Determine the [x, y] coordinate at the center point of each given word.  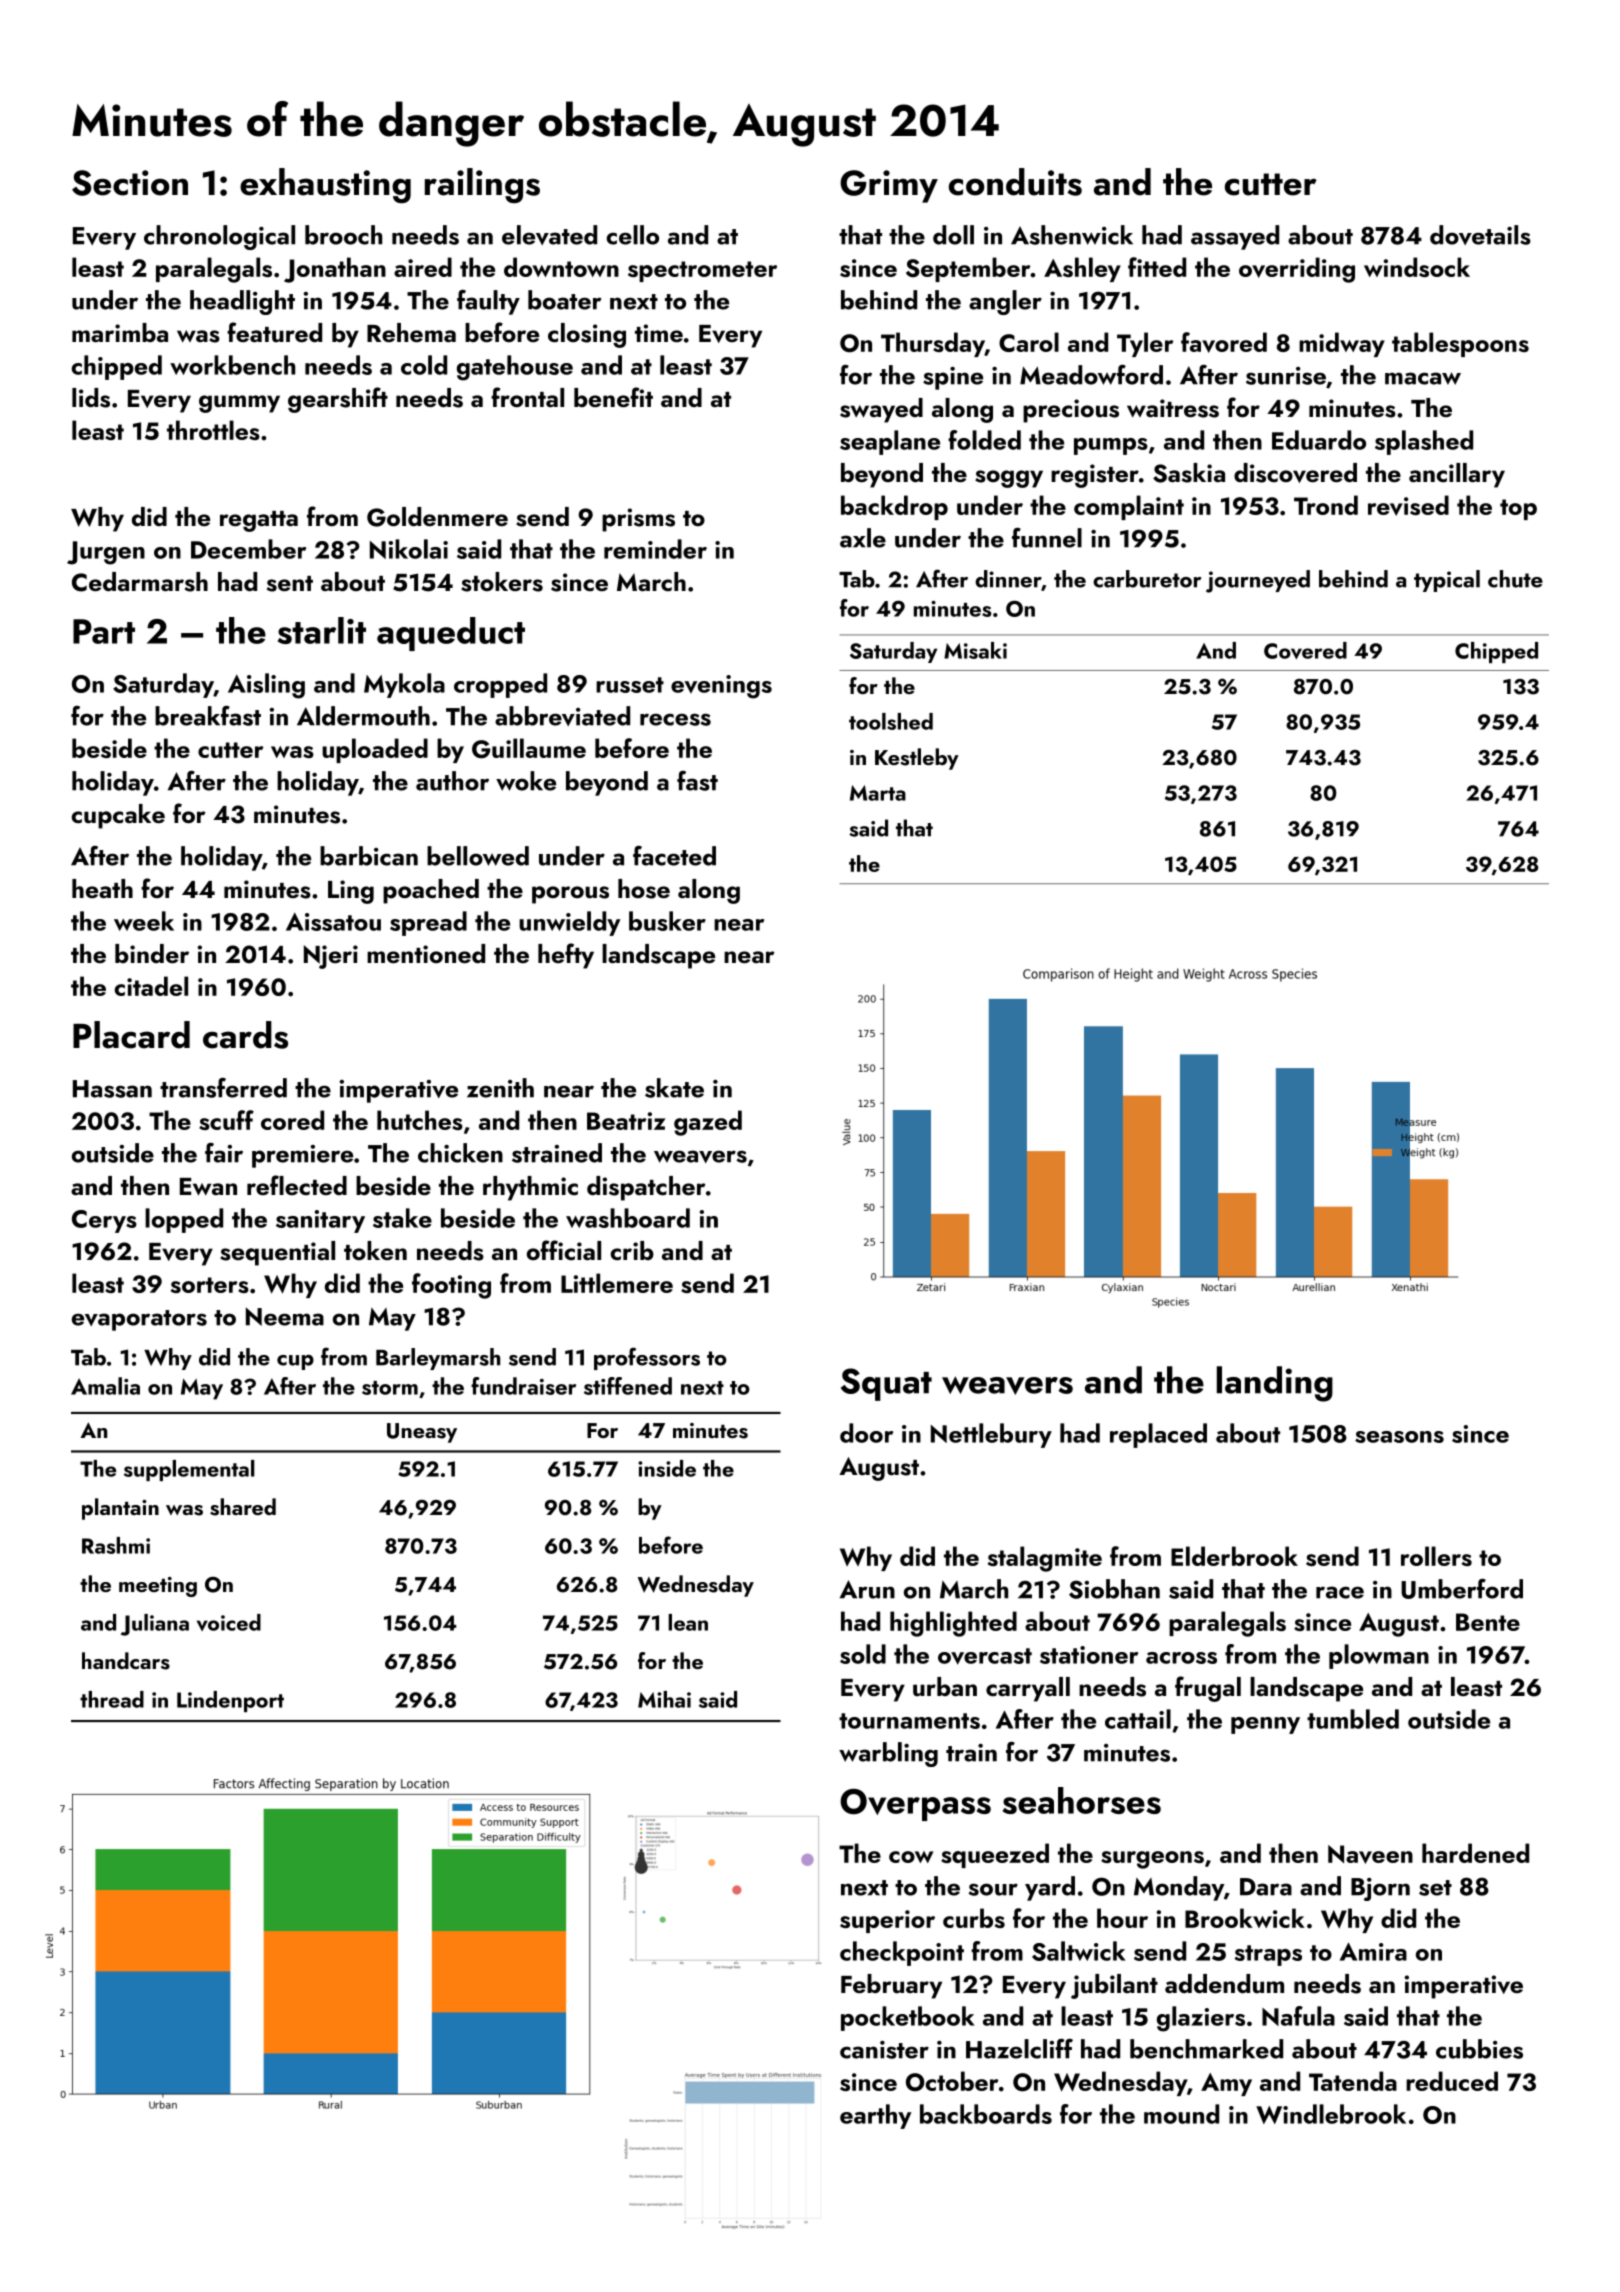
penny [1265, 1725]
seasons [1399, 1437]
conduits [1015, 182]
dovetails [1480, 235]
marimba [120, 332]
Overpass [915, 1805]
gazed [708, 1123]
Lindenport [230, 1701]
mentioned [426, 953]
